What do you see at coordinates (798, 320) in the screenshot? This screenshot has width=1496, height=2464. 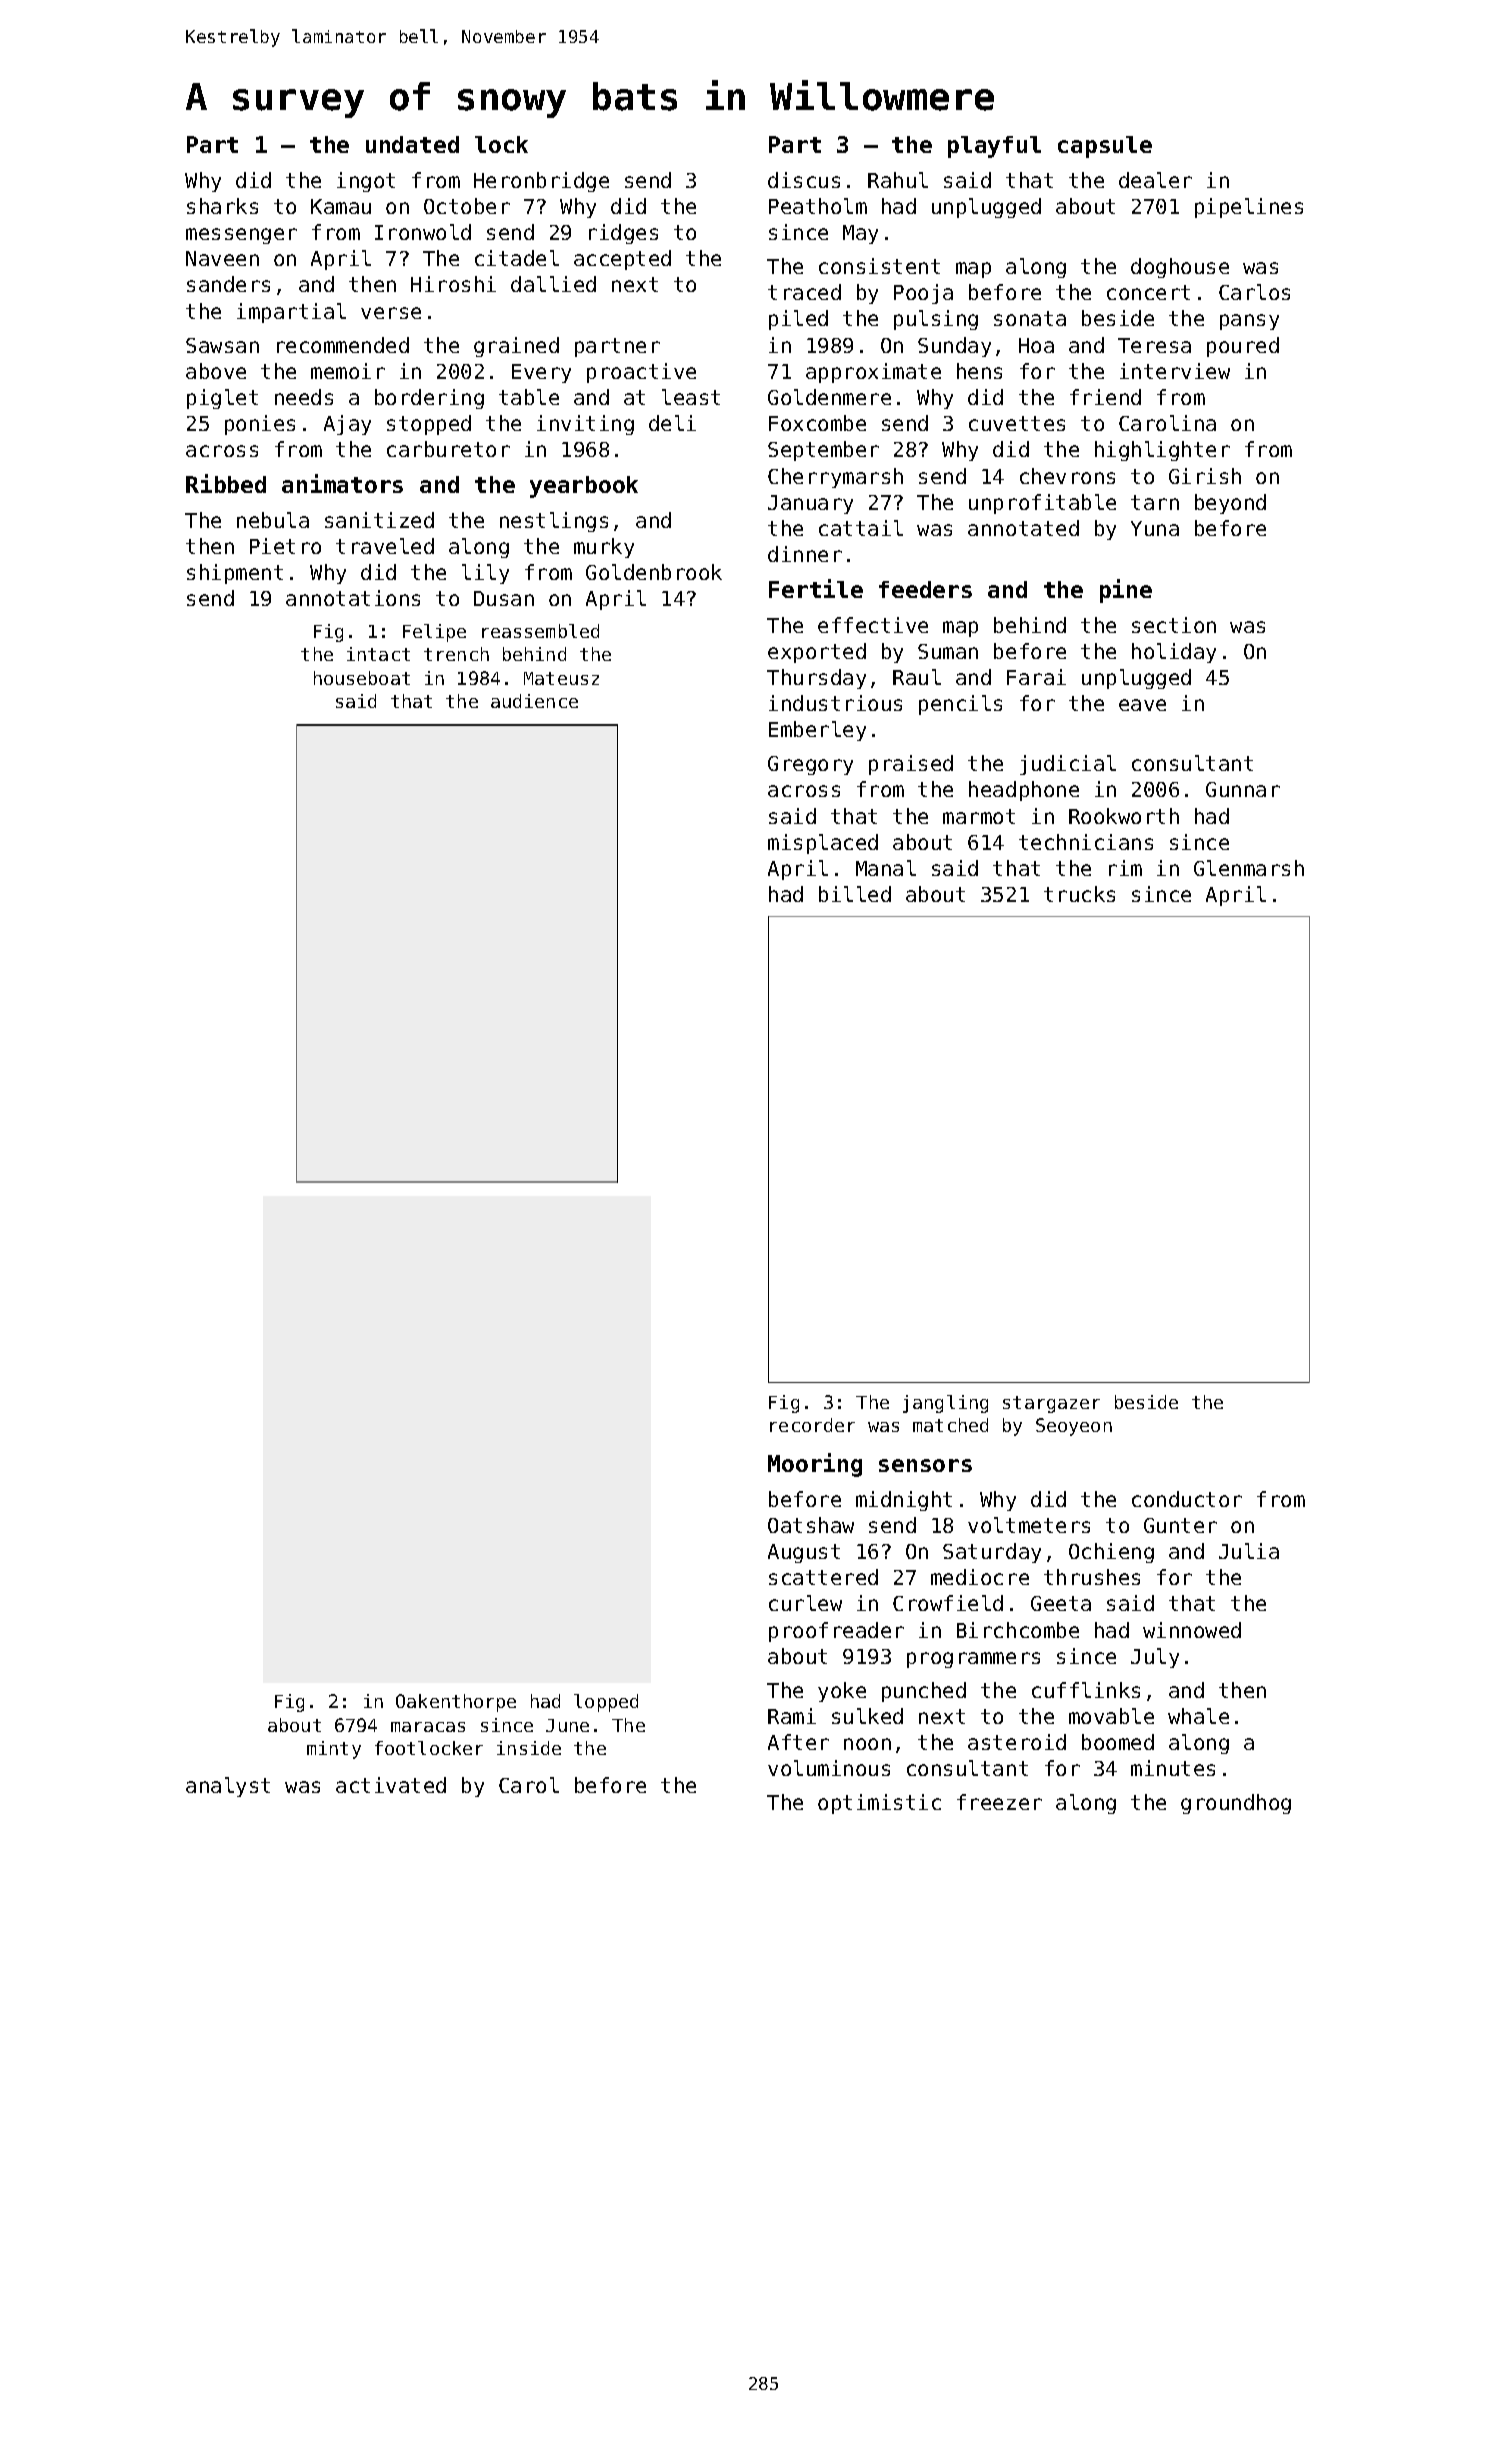 I see `piled` at bounding box center [798, 320].
